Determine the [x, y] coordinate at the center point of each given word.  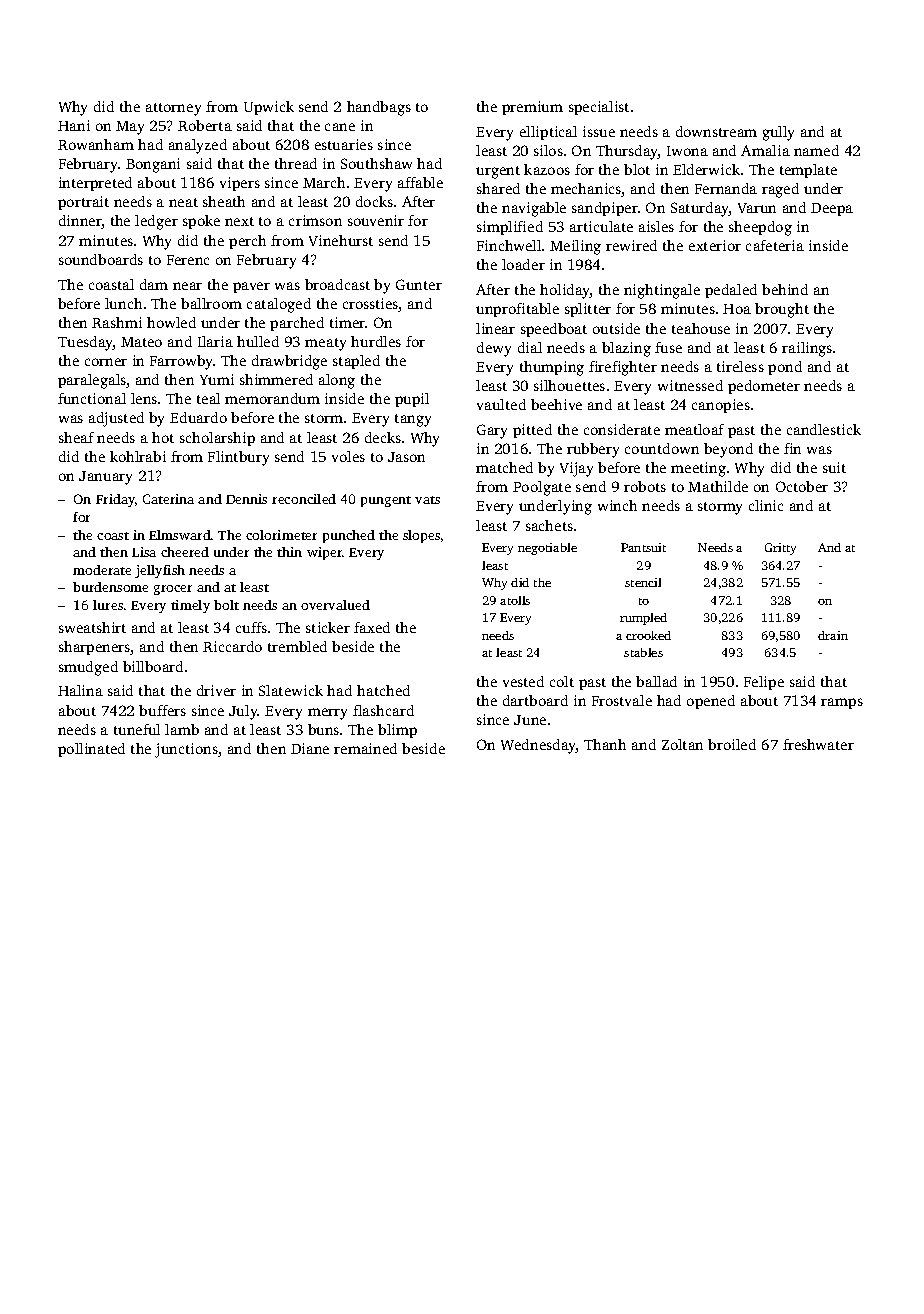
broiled [732, 744]
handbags [379, 108]
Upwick [269, 108]
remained [365, 748]
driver [216, 690]
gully [778, 133]
